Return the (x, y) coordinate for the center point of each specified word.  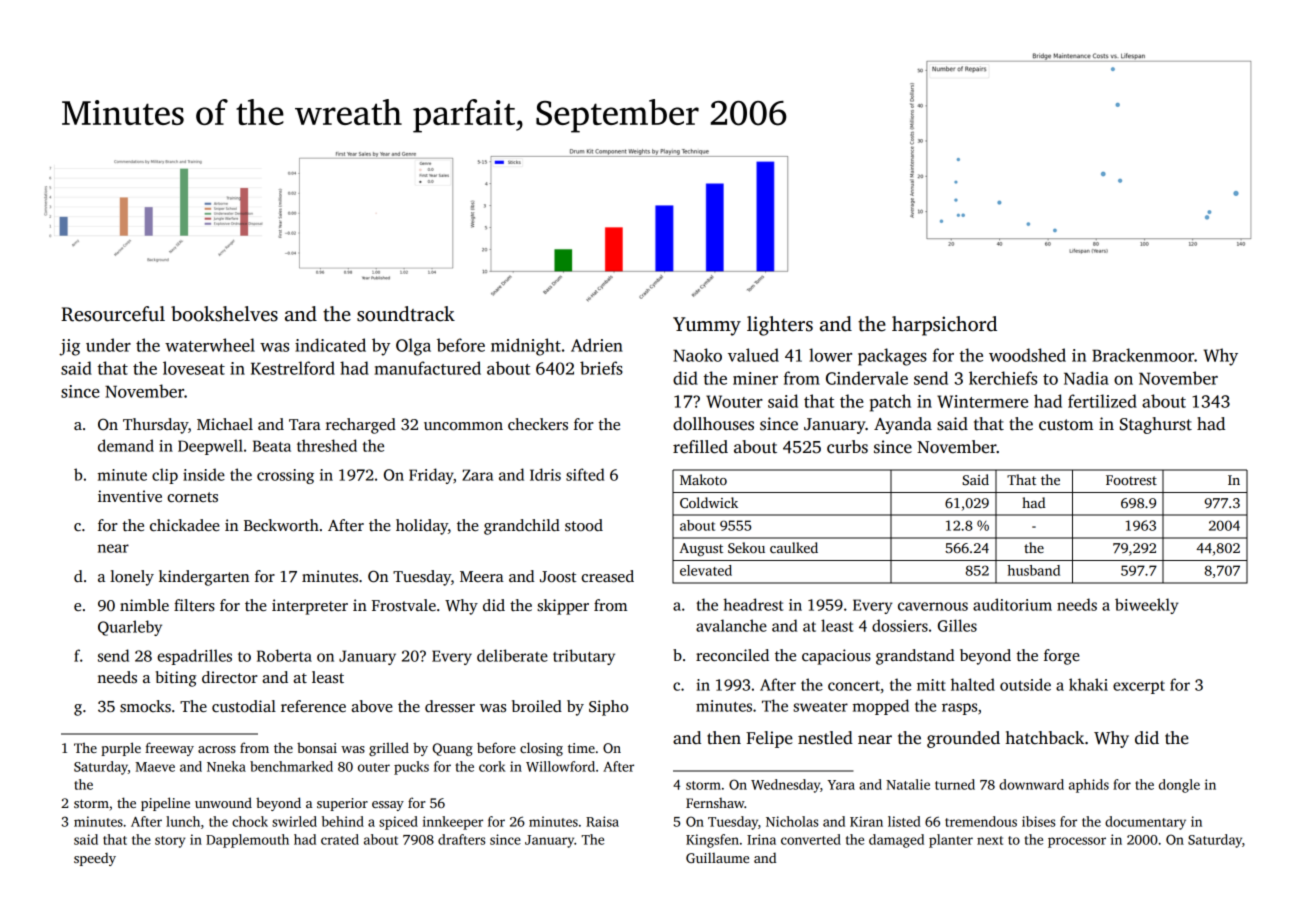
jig (69, 347)
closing (541, 749)
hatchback (1044, 738)
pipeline (165, 804)
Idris (545, 474)
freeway (169, 749)
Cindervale (867, 378)
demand (126, 445)
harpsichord (944, 326)
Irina (761, 839)
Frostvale (404, 605)
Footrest (1131, 480)
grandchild (522, 527)
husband (1033, 570)
